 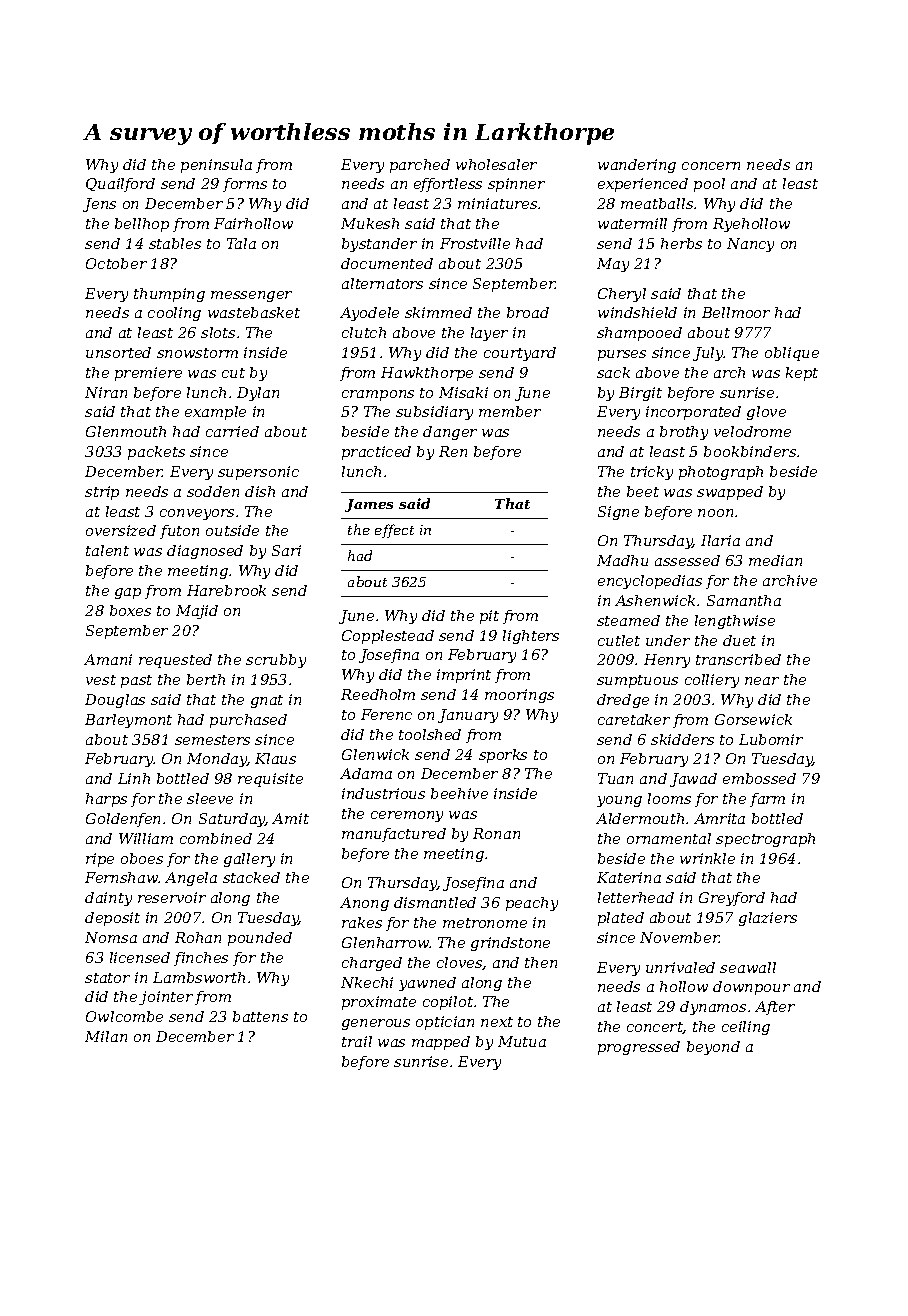 I want to click on stator, so click(x=107, y=978).
